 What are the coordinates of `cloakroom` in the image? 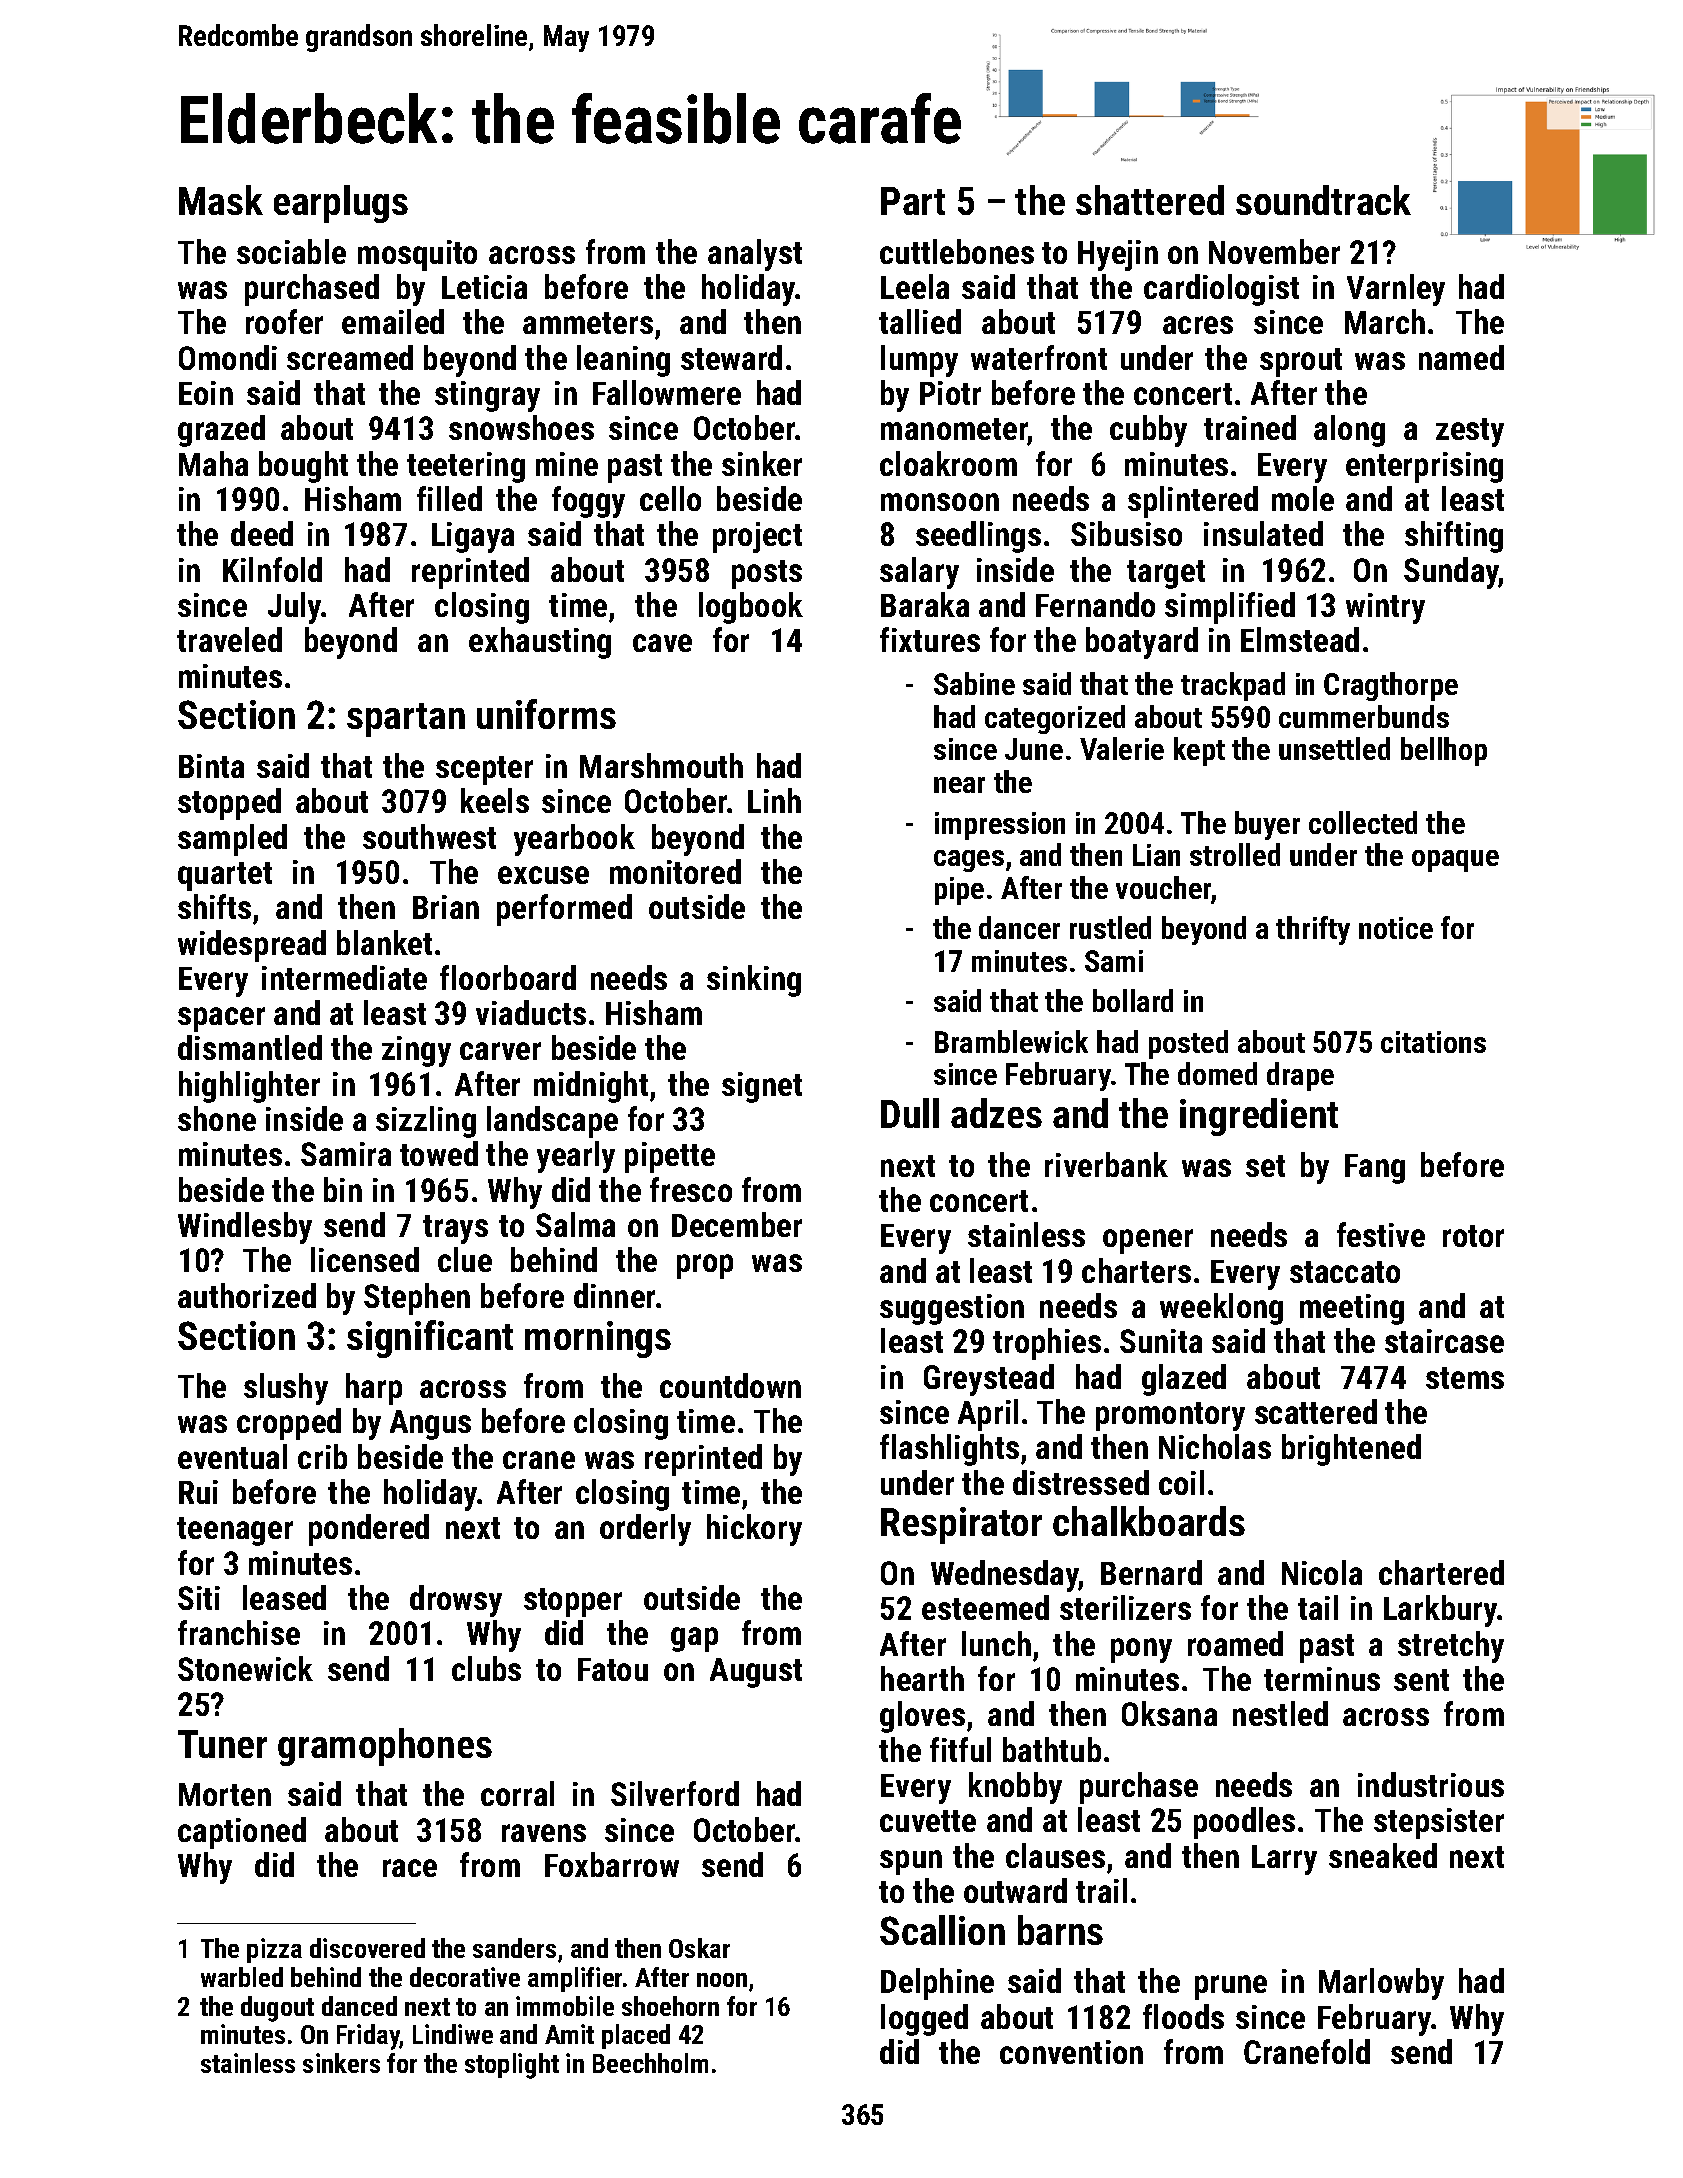 It's located at (948, 463).
